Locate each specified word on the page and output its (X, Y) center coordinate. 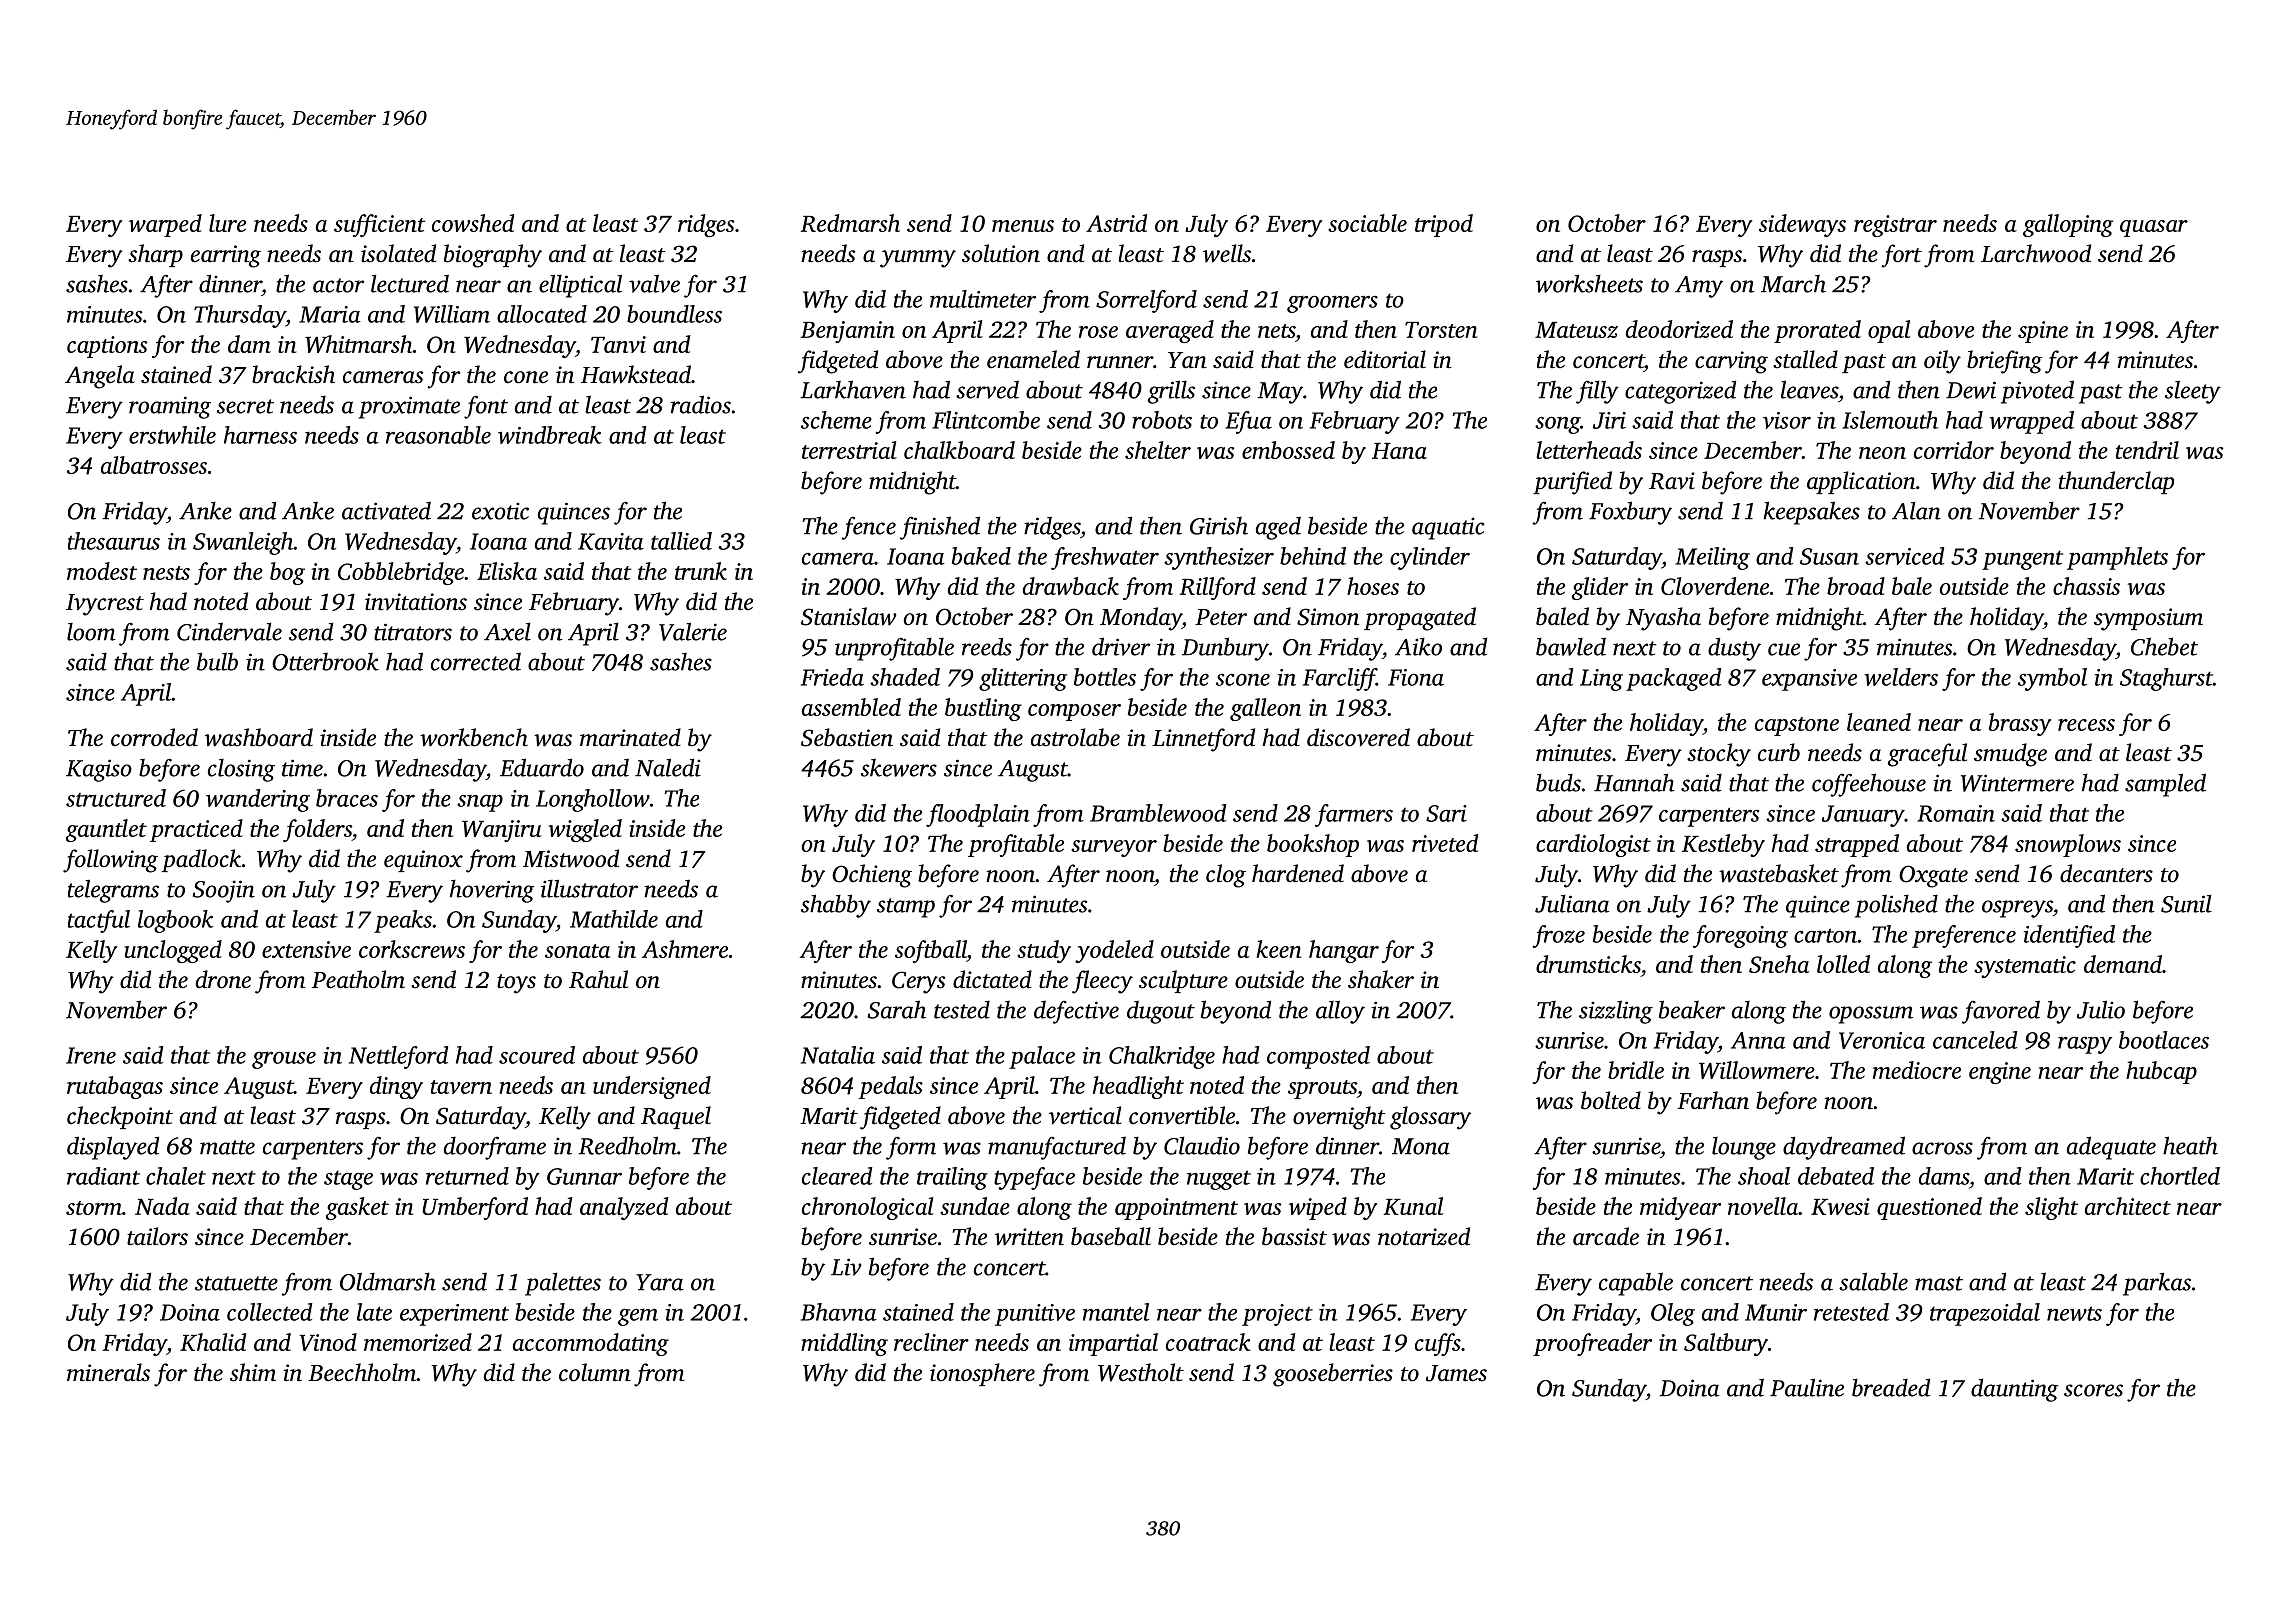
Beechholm (362, 1372)
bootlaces (2164, 1040)
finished (940, 528)
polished (1896, 906)
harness (260, 435)
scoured (537, 1055)
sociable (1367, 223)
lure (227, 223)
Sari (1446, 813)
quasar (2154, 228)
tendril (2147, 450)
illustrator (589, 888)
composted (1318, 1057)
